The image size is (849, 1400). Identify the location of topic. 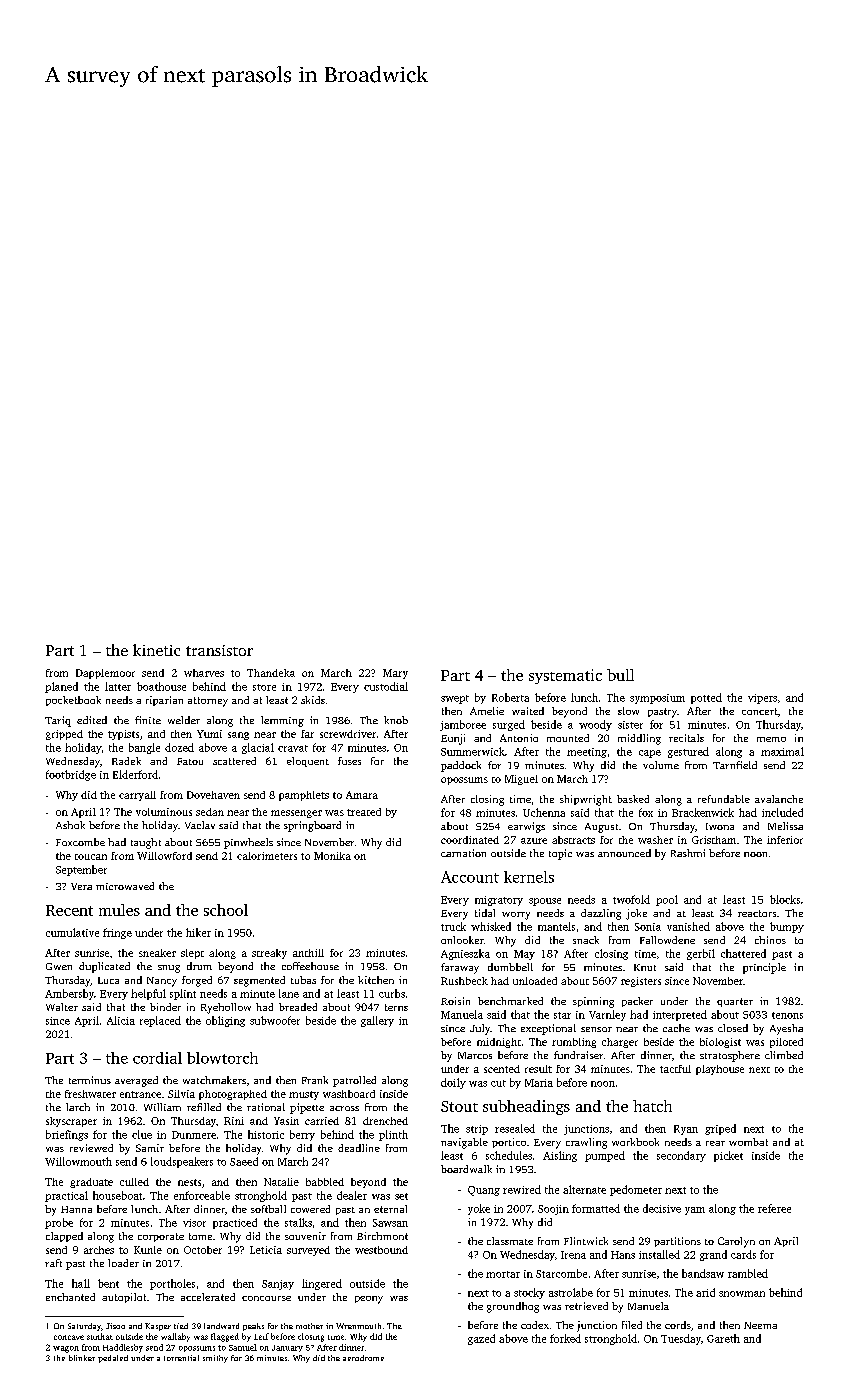
(560, 854).
